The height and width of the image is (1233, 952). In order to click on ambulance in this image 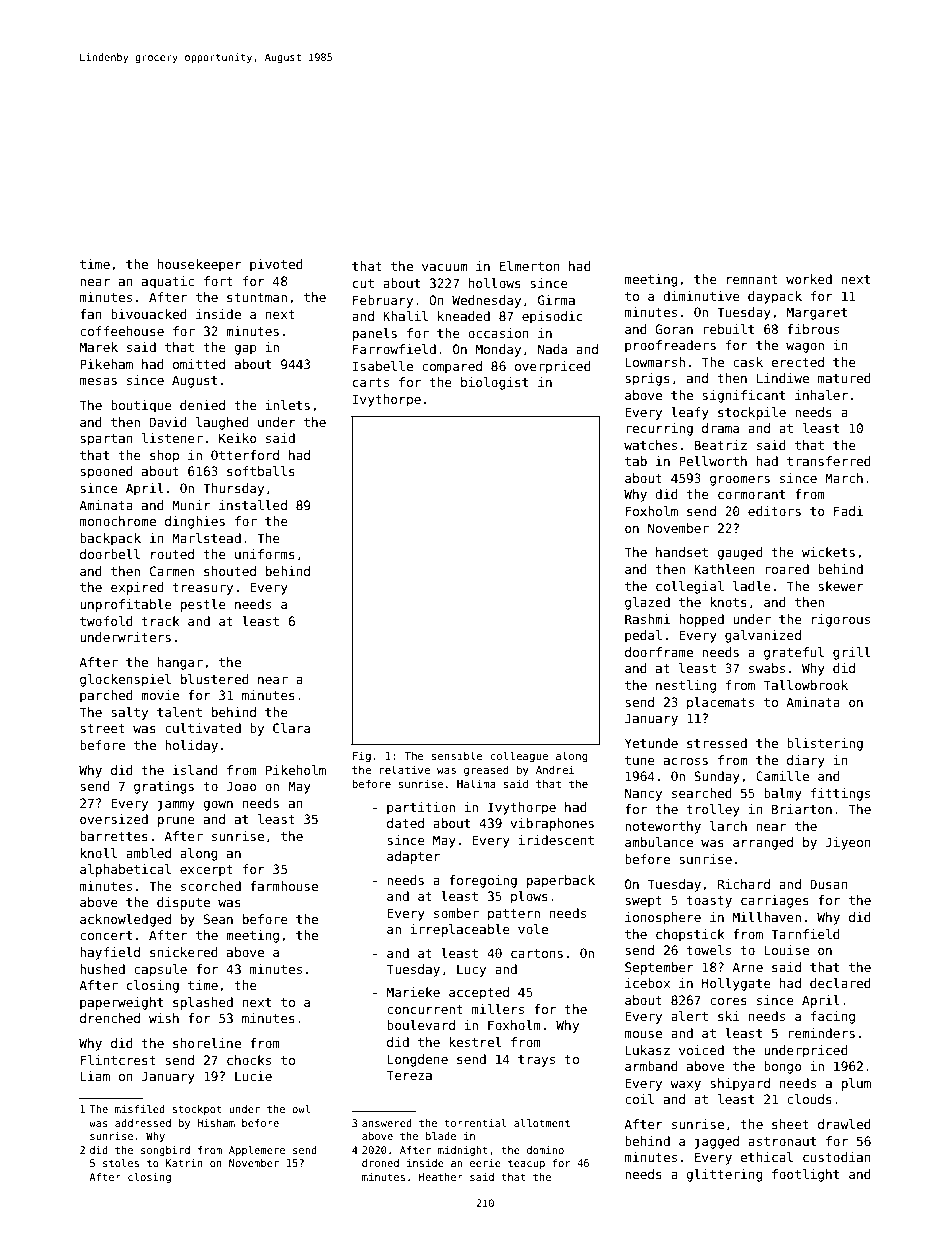, I will do `click(659, 842)`.
